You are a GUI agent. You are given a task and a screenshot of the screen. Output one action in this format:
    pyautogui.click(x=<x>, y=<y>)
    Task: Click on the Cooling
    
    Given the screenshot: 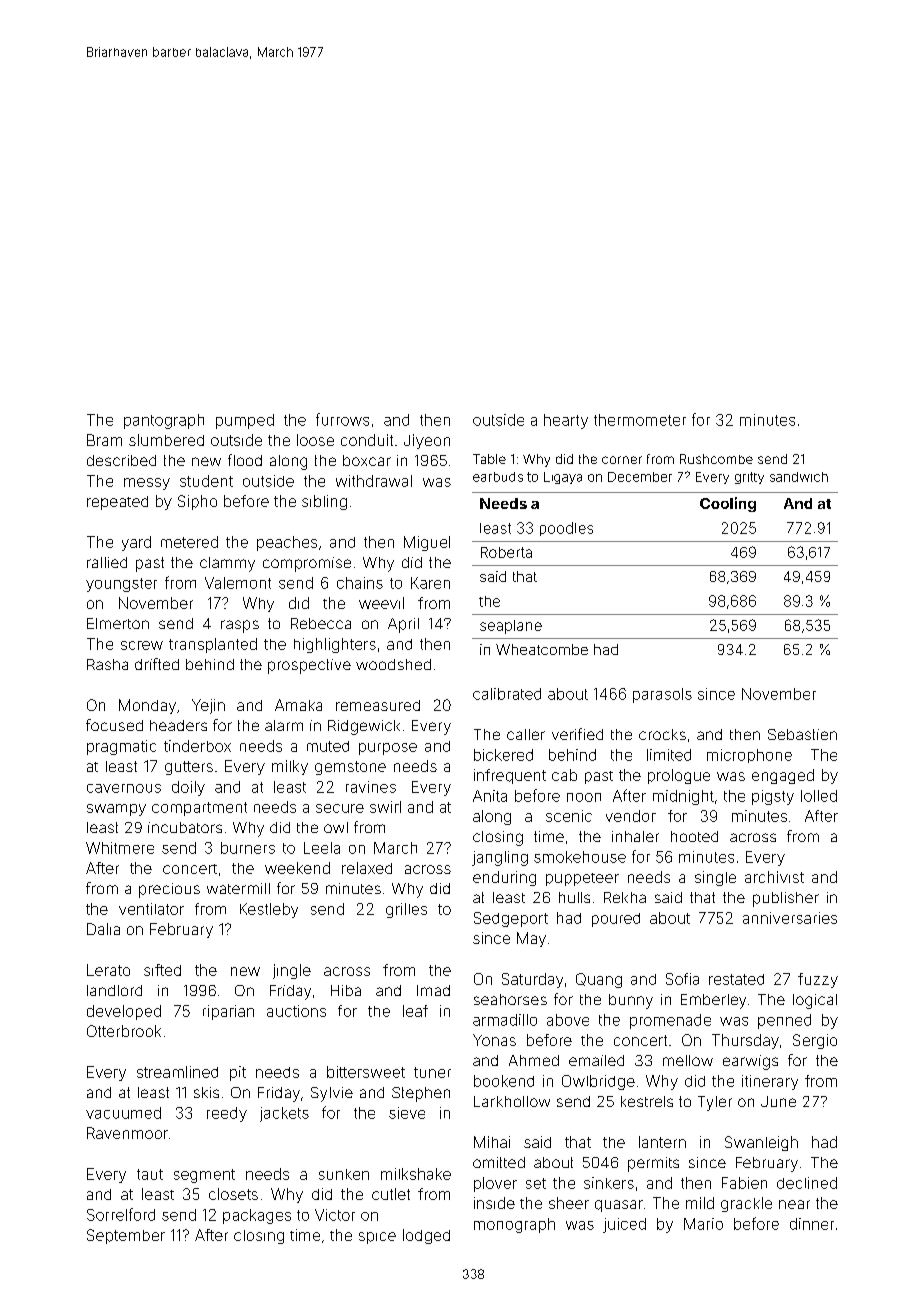 What is the action you would take?
    pyautogui.click(x=728, y=504)
